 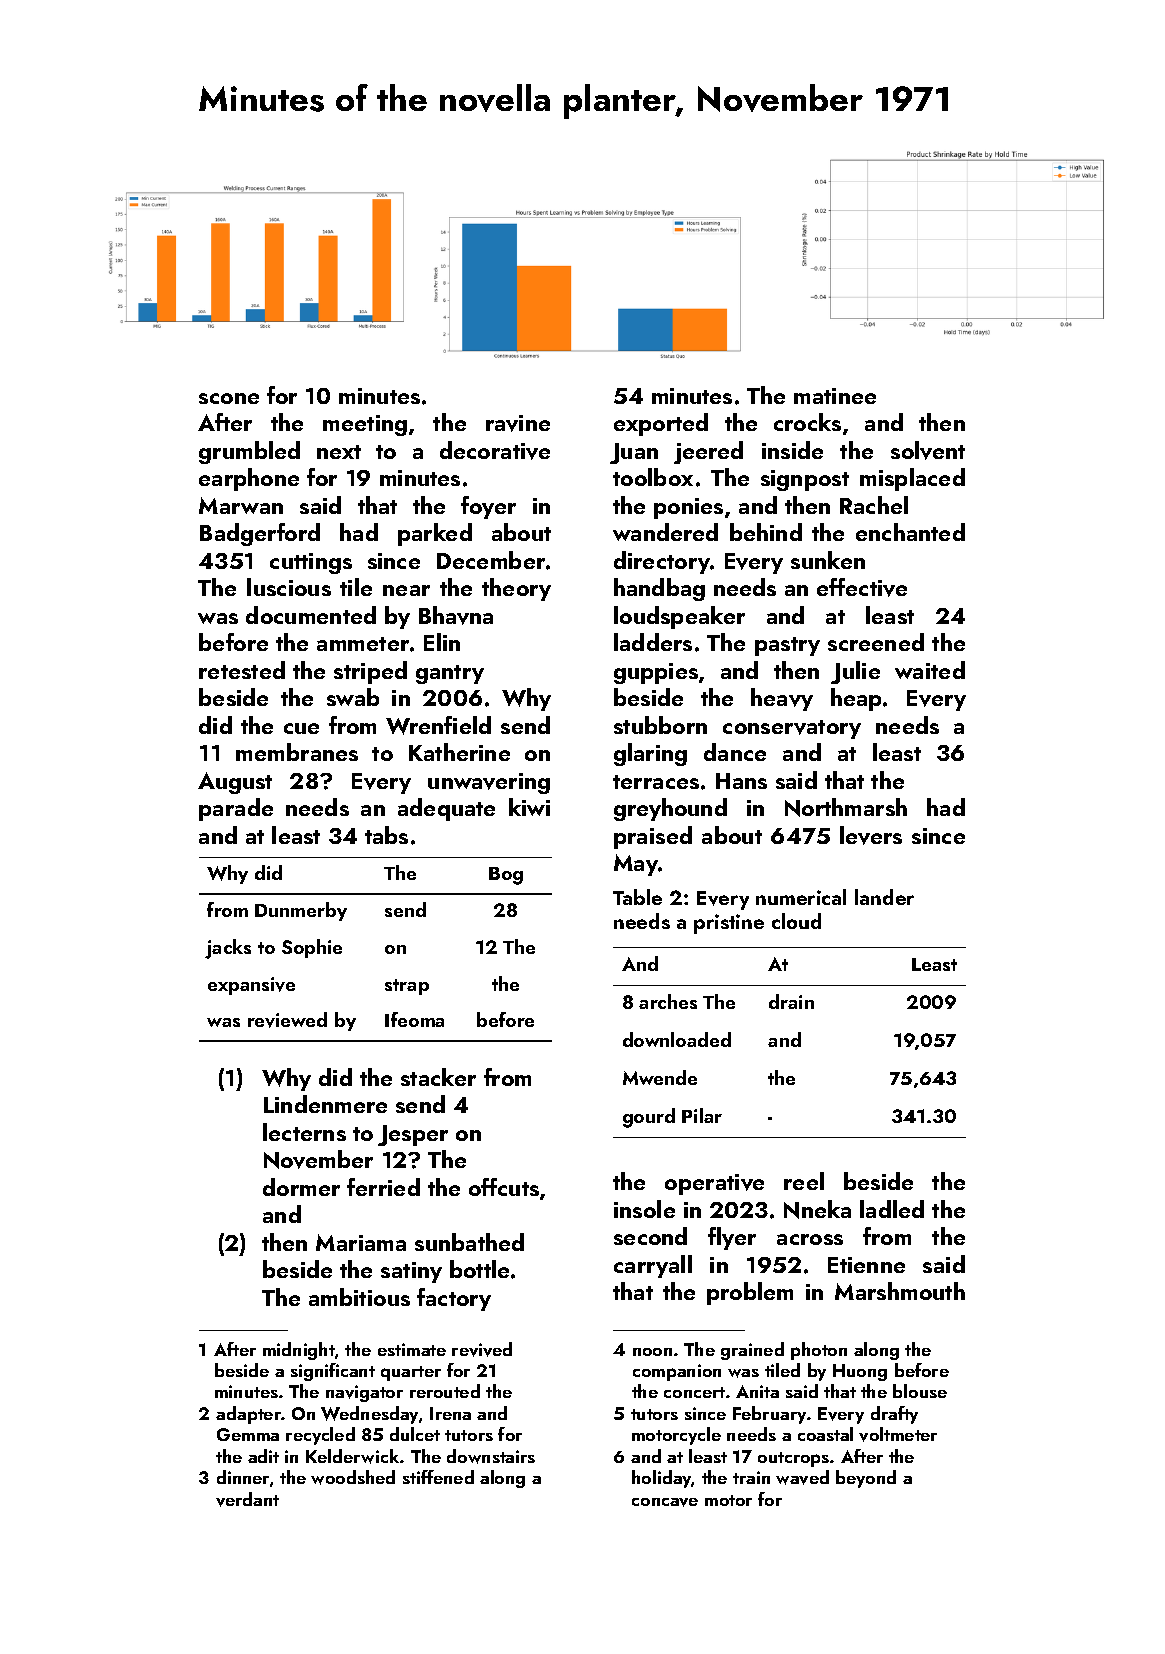 What do you see at coordinates (828, 560) in the screenshot?
I see `sunken` at bounding box center [828, 560].
